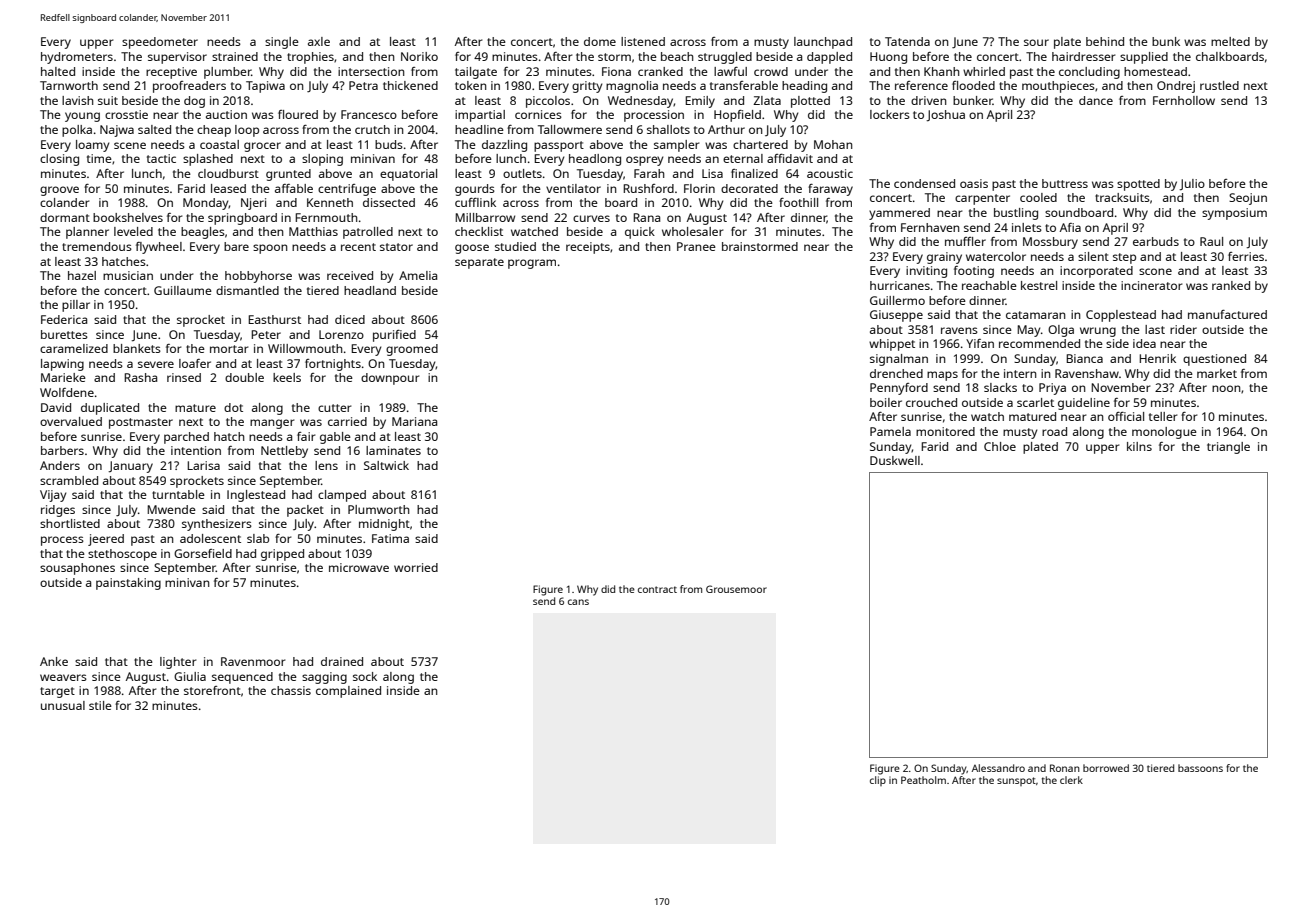 This screenshot has height=924, width=1308. What do you see at coordinates (59, 191) in the screenshot?
I see `groove` at bounding box center [59, 191].
